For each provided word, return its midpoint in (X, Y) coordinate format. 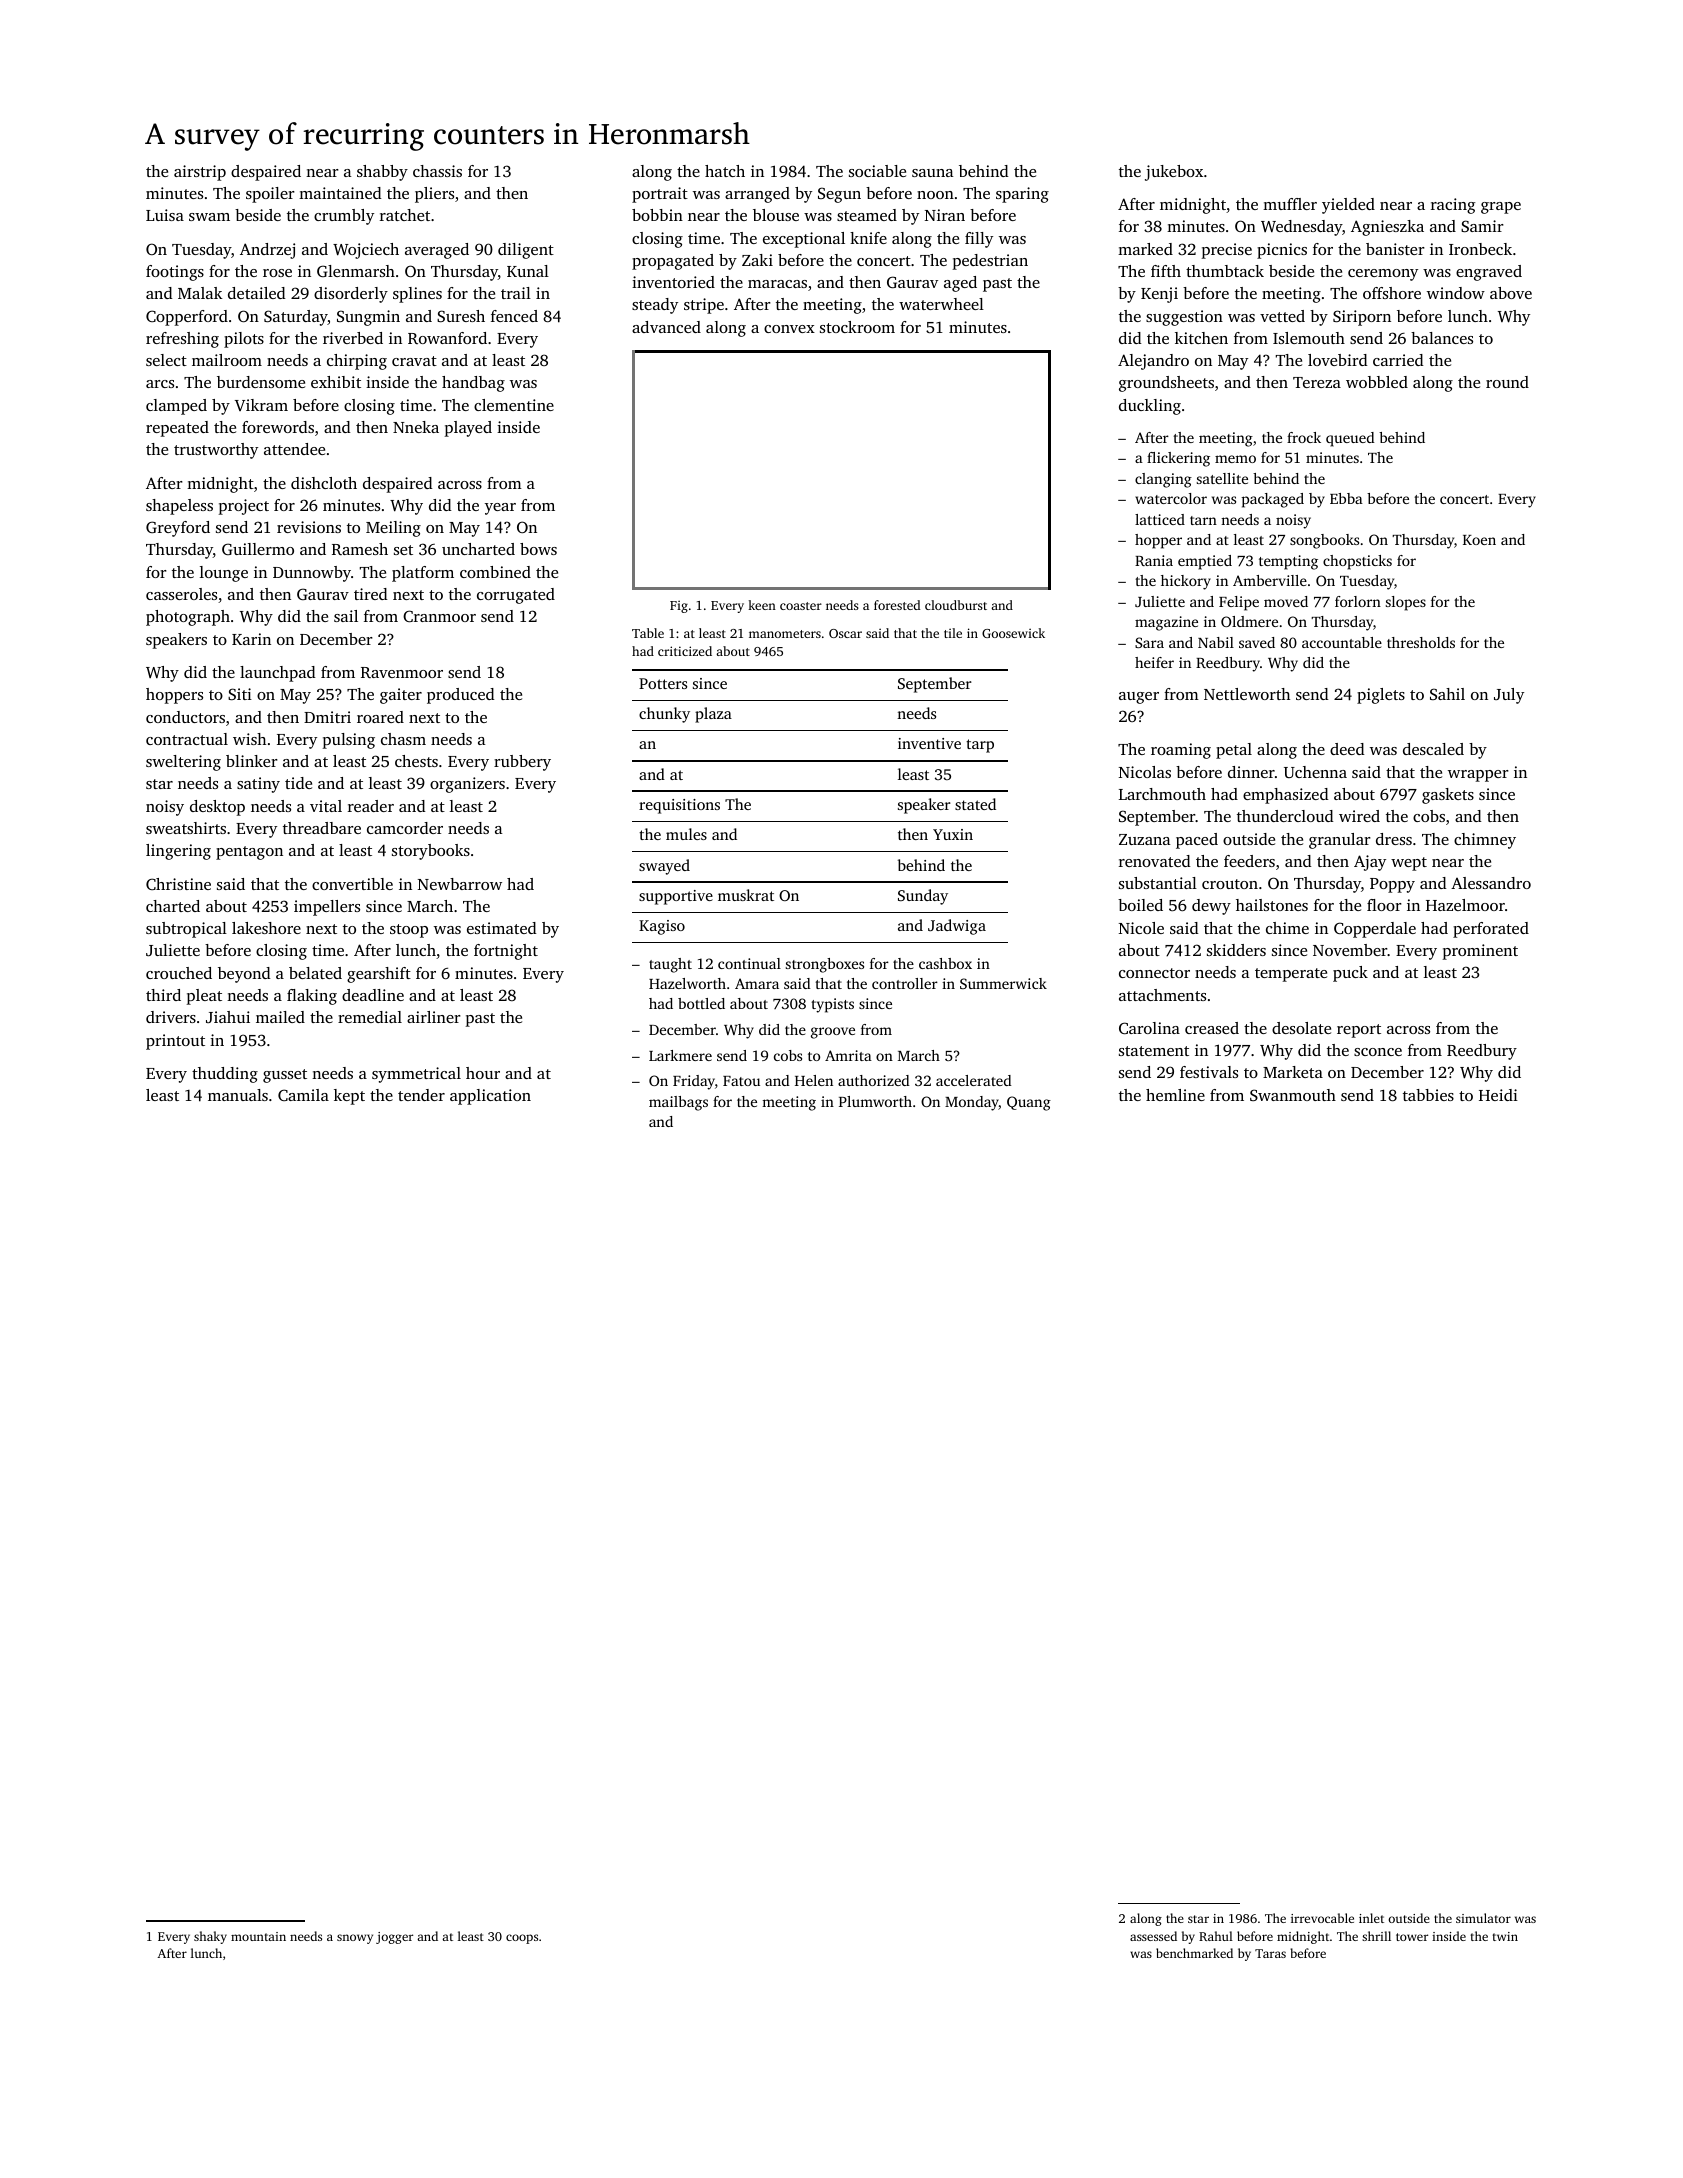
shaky (210, 1937)
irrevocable (1322, 1918)
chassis (437, 171)
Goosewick (1013, 633)
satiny (258, 785)
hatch (725, 171)
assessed (1153, 1936)
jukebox (1174, 173)
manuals (238, 1095)
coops (522, 1939)
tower (1412, 1937)
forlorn (1358, 601)
